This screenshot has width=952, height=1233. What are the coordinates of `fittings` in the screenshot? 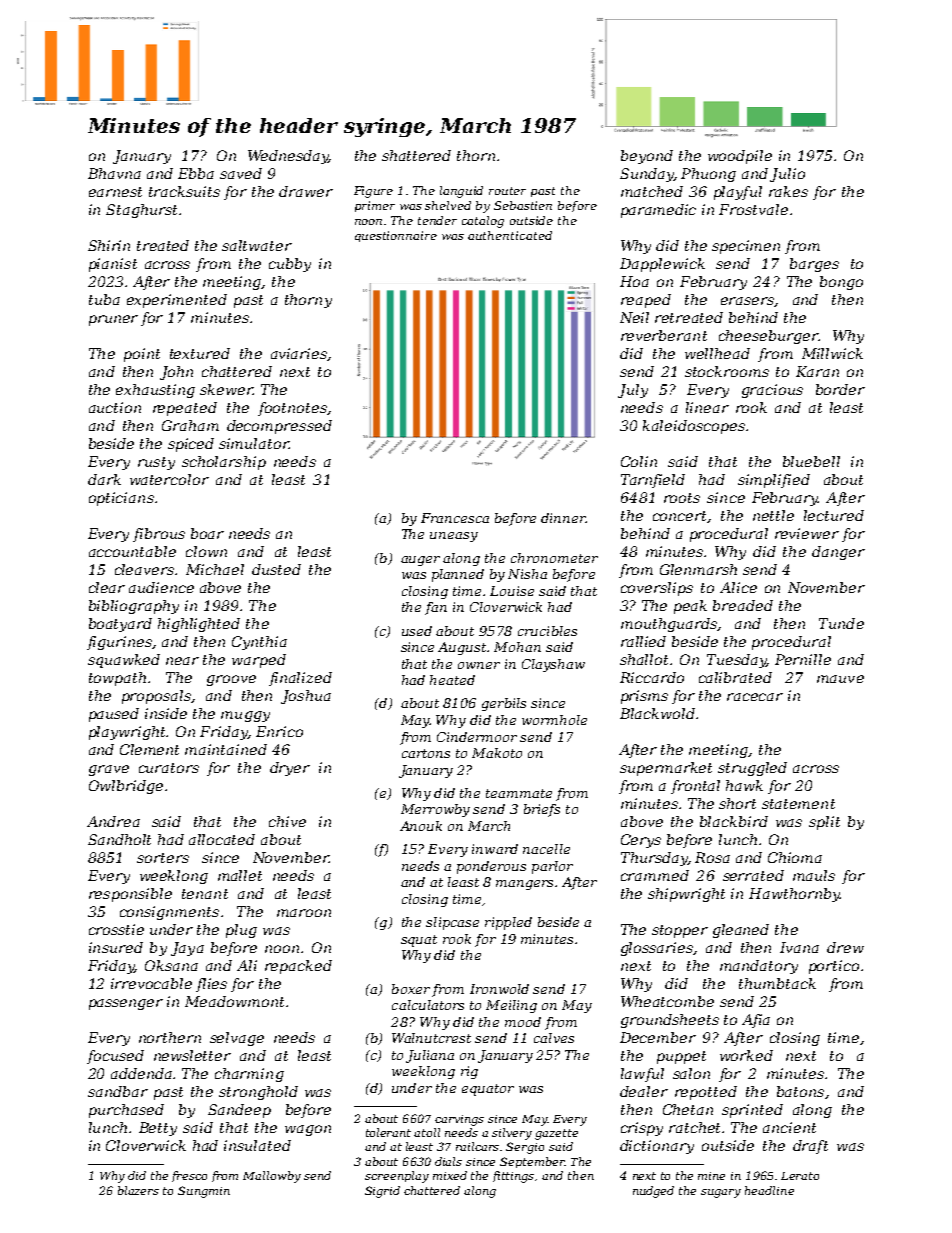 It's located at (513, 1177).
